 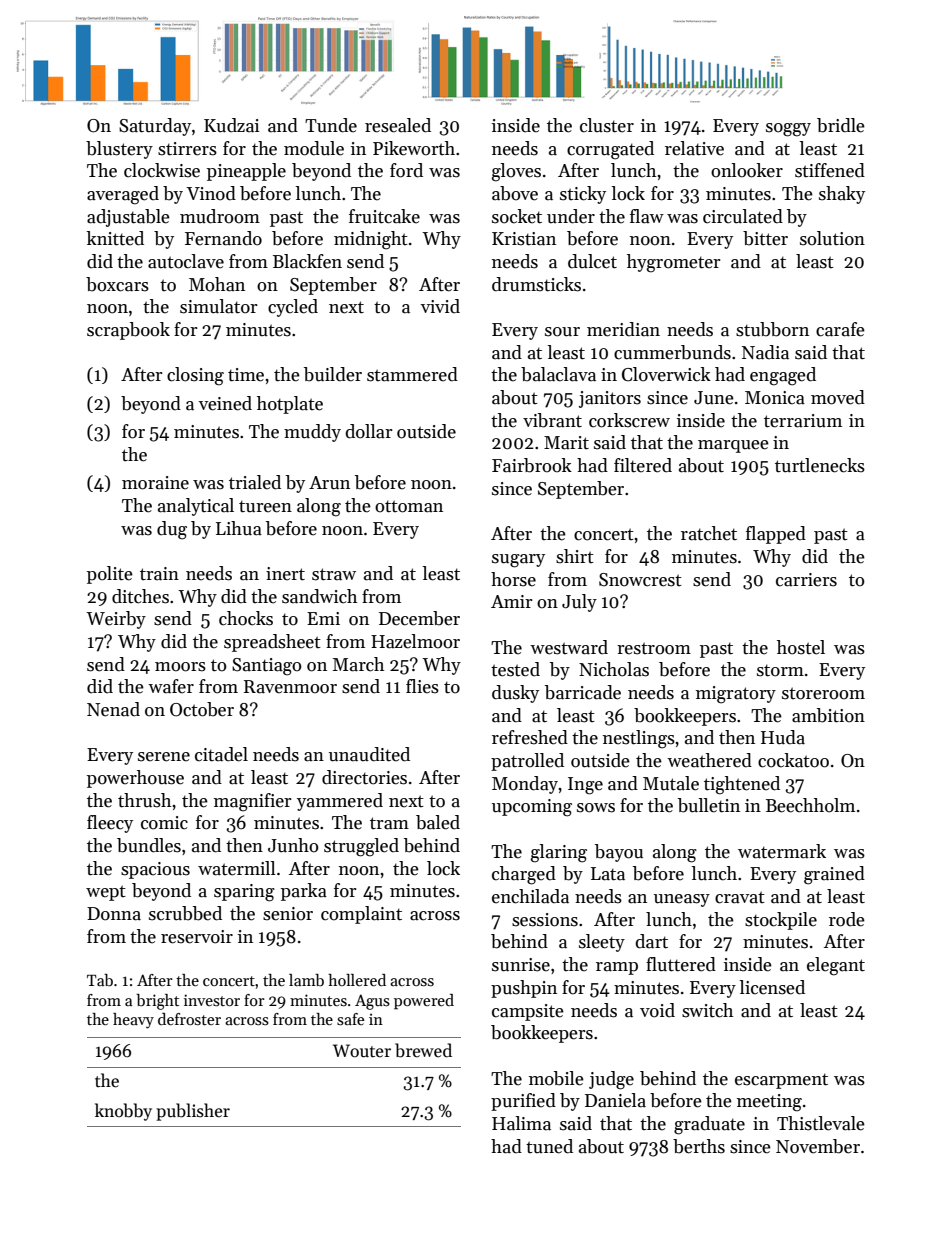 What do you see at coordinates (123, 1112) in the page?
I see `knobby` at bounding box center [123, 1112].
